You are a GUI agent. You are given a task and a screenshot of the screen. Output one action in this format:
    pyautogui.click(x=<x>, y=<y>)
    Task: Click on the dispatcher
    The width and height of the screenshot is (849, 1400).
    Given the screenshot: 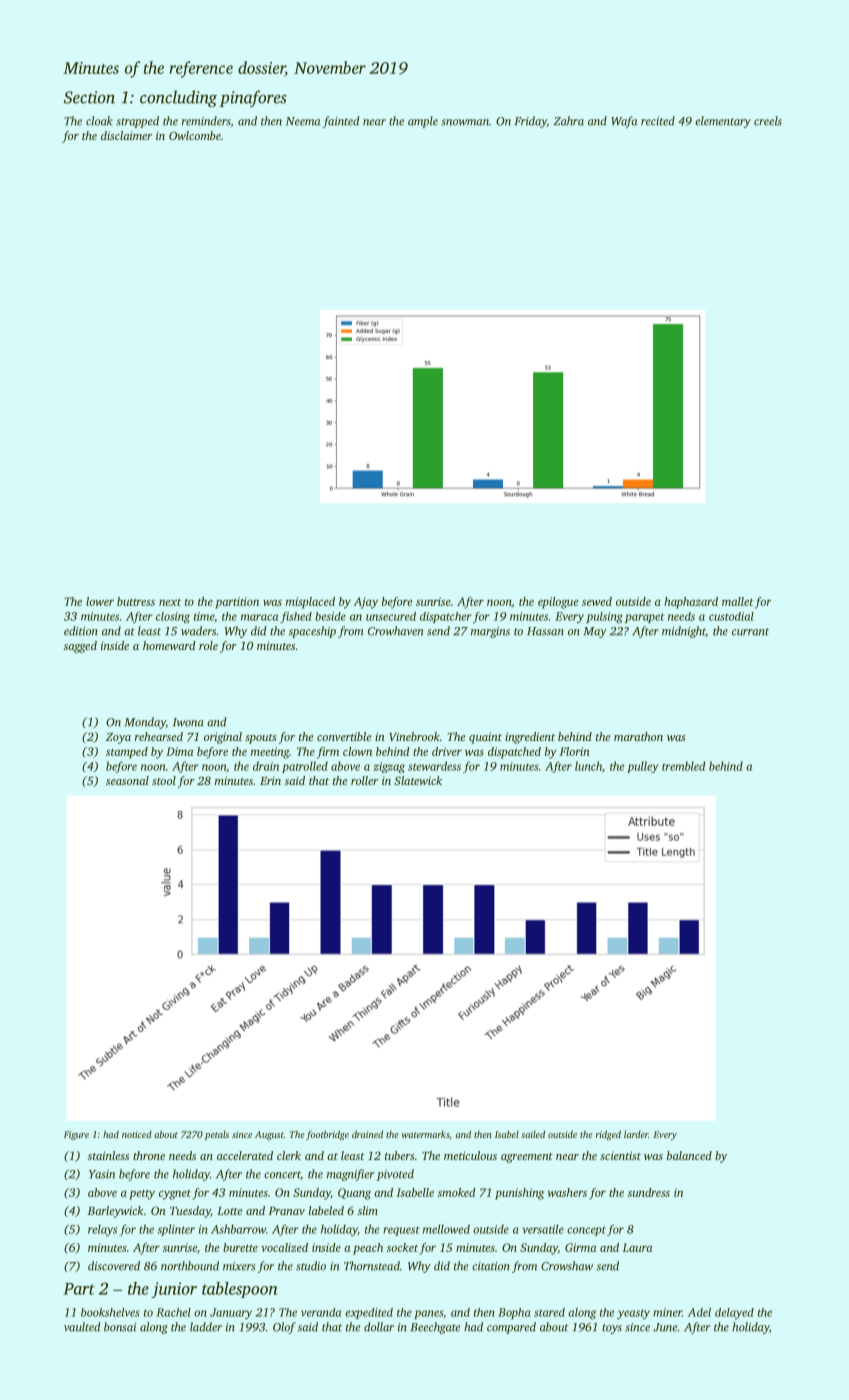 What is the action you would take?
    pyautogui.click(x=446, y=617)
